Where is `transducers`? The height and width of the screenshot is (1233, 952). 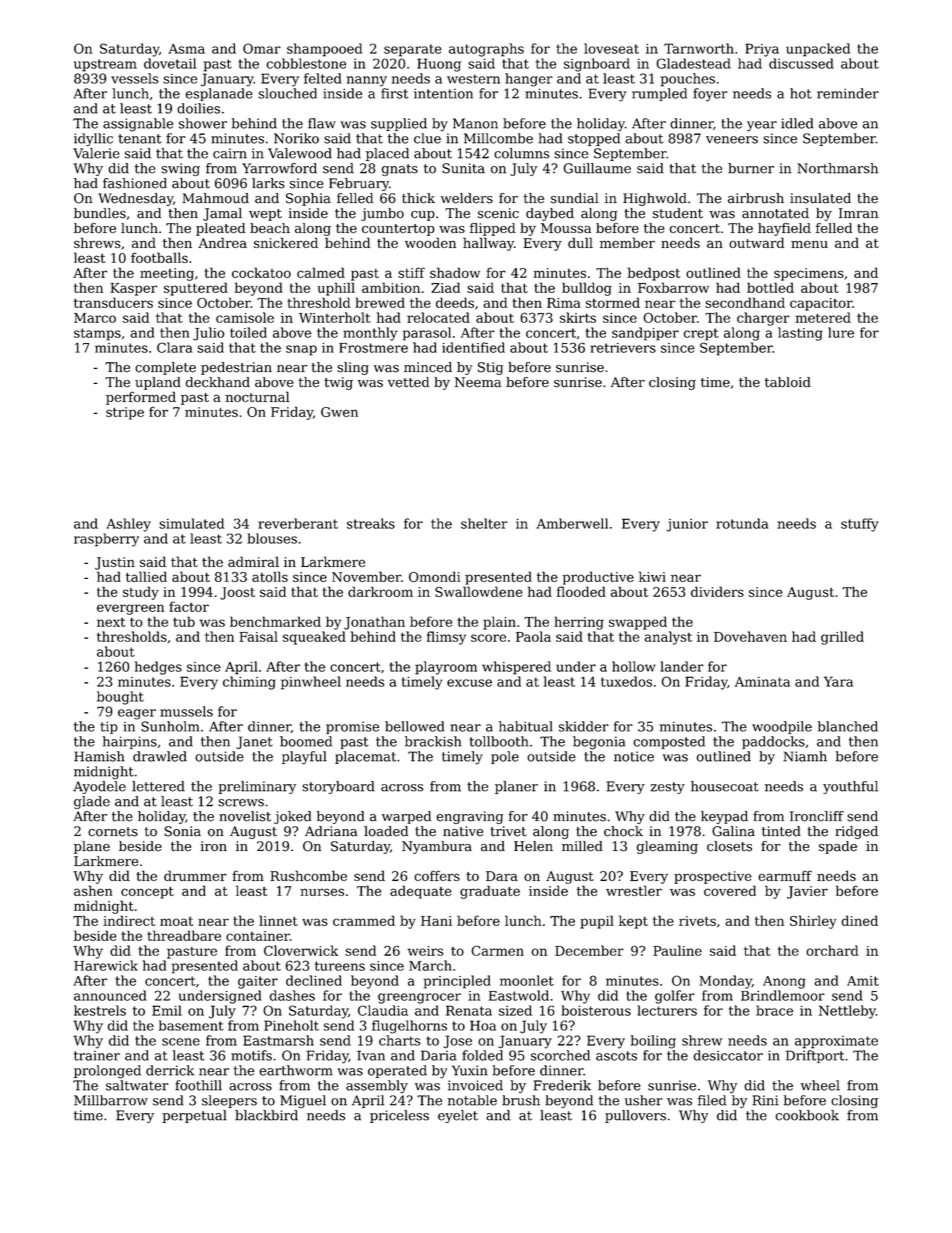 transducers is located at coordinates (113, 302).
